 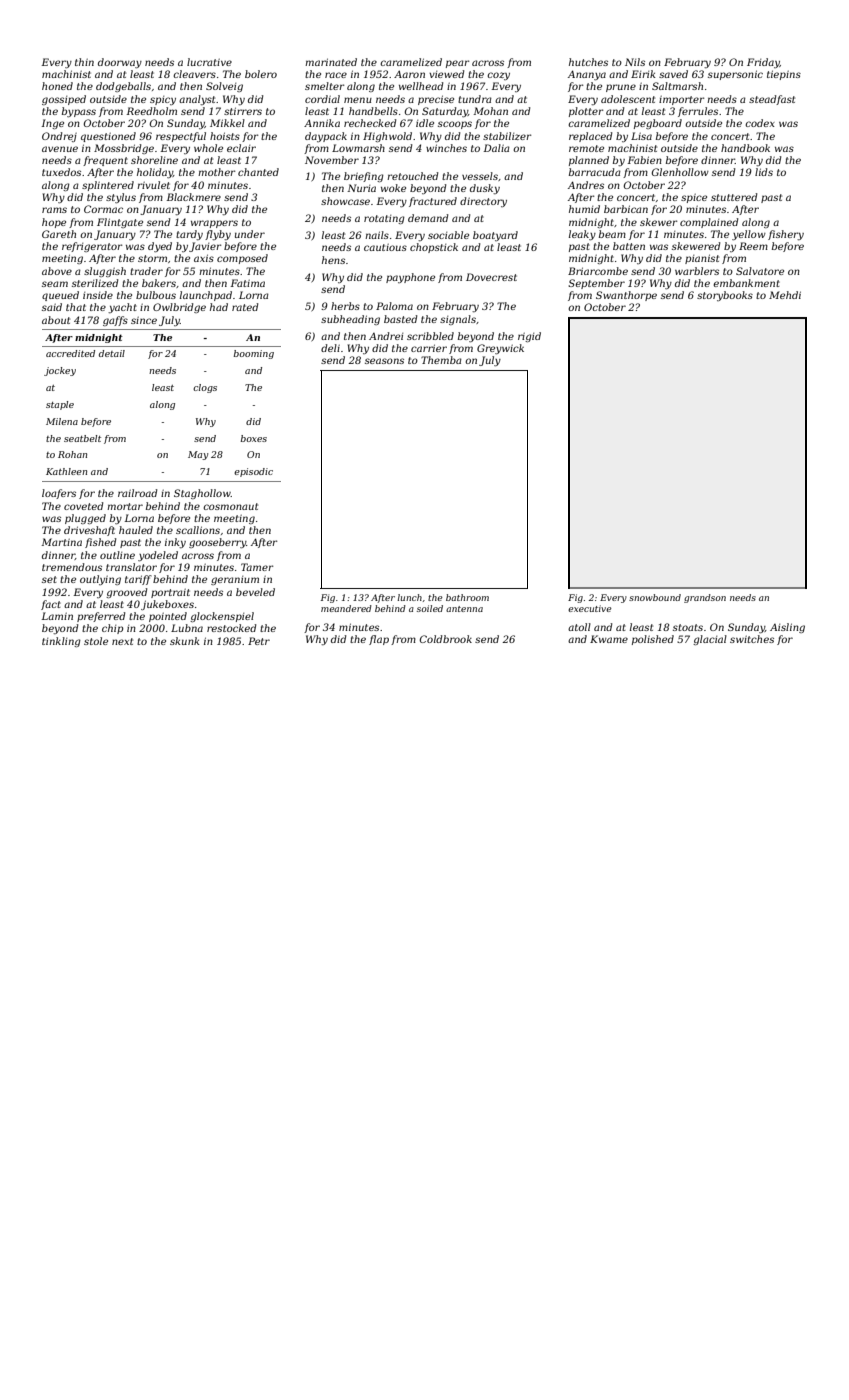 What do you see at coordinates (151, 111) in the image?
I see `Reedholm` at bounding box center [151, 111].
